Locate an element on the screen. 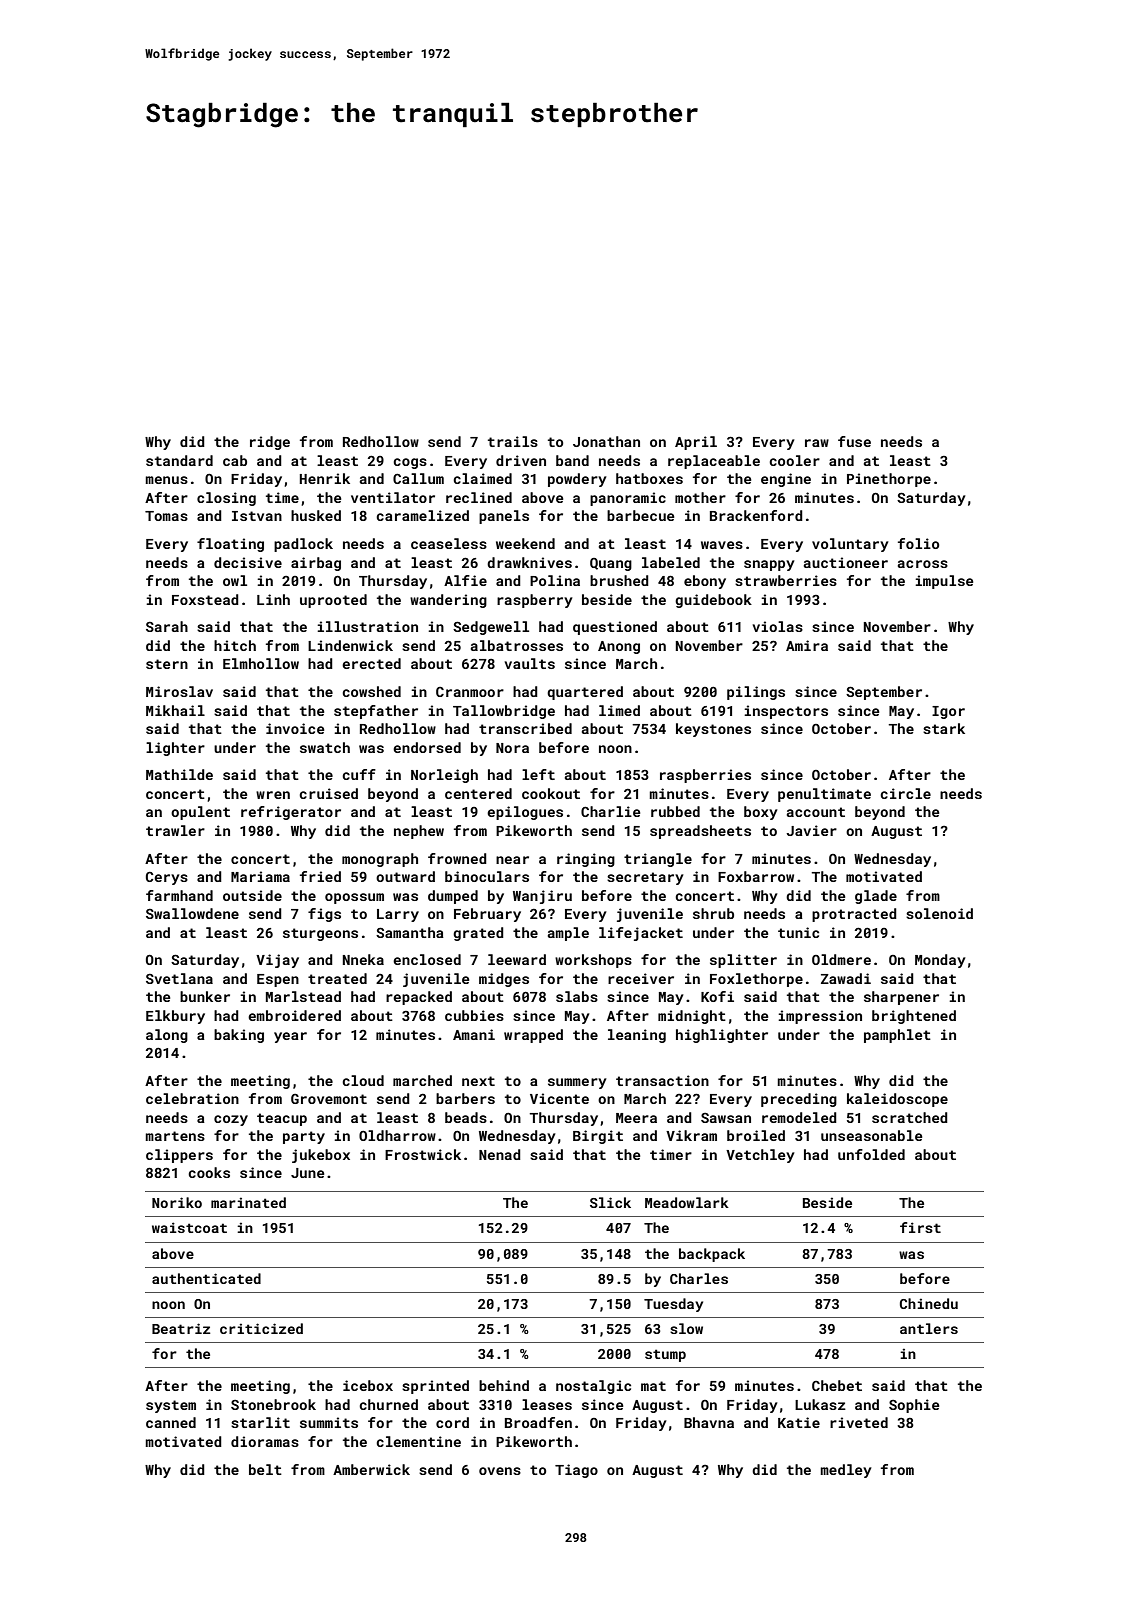 This screenshot has height=1598, width=1130. summery is located at coordinates (577, 1083).
